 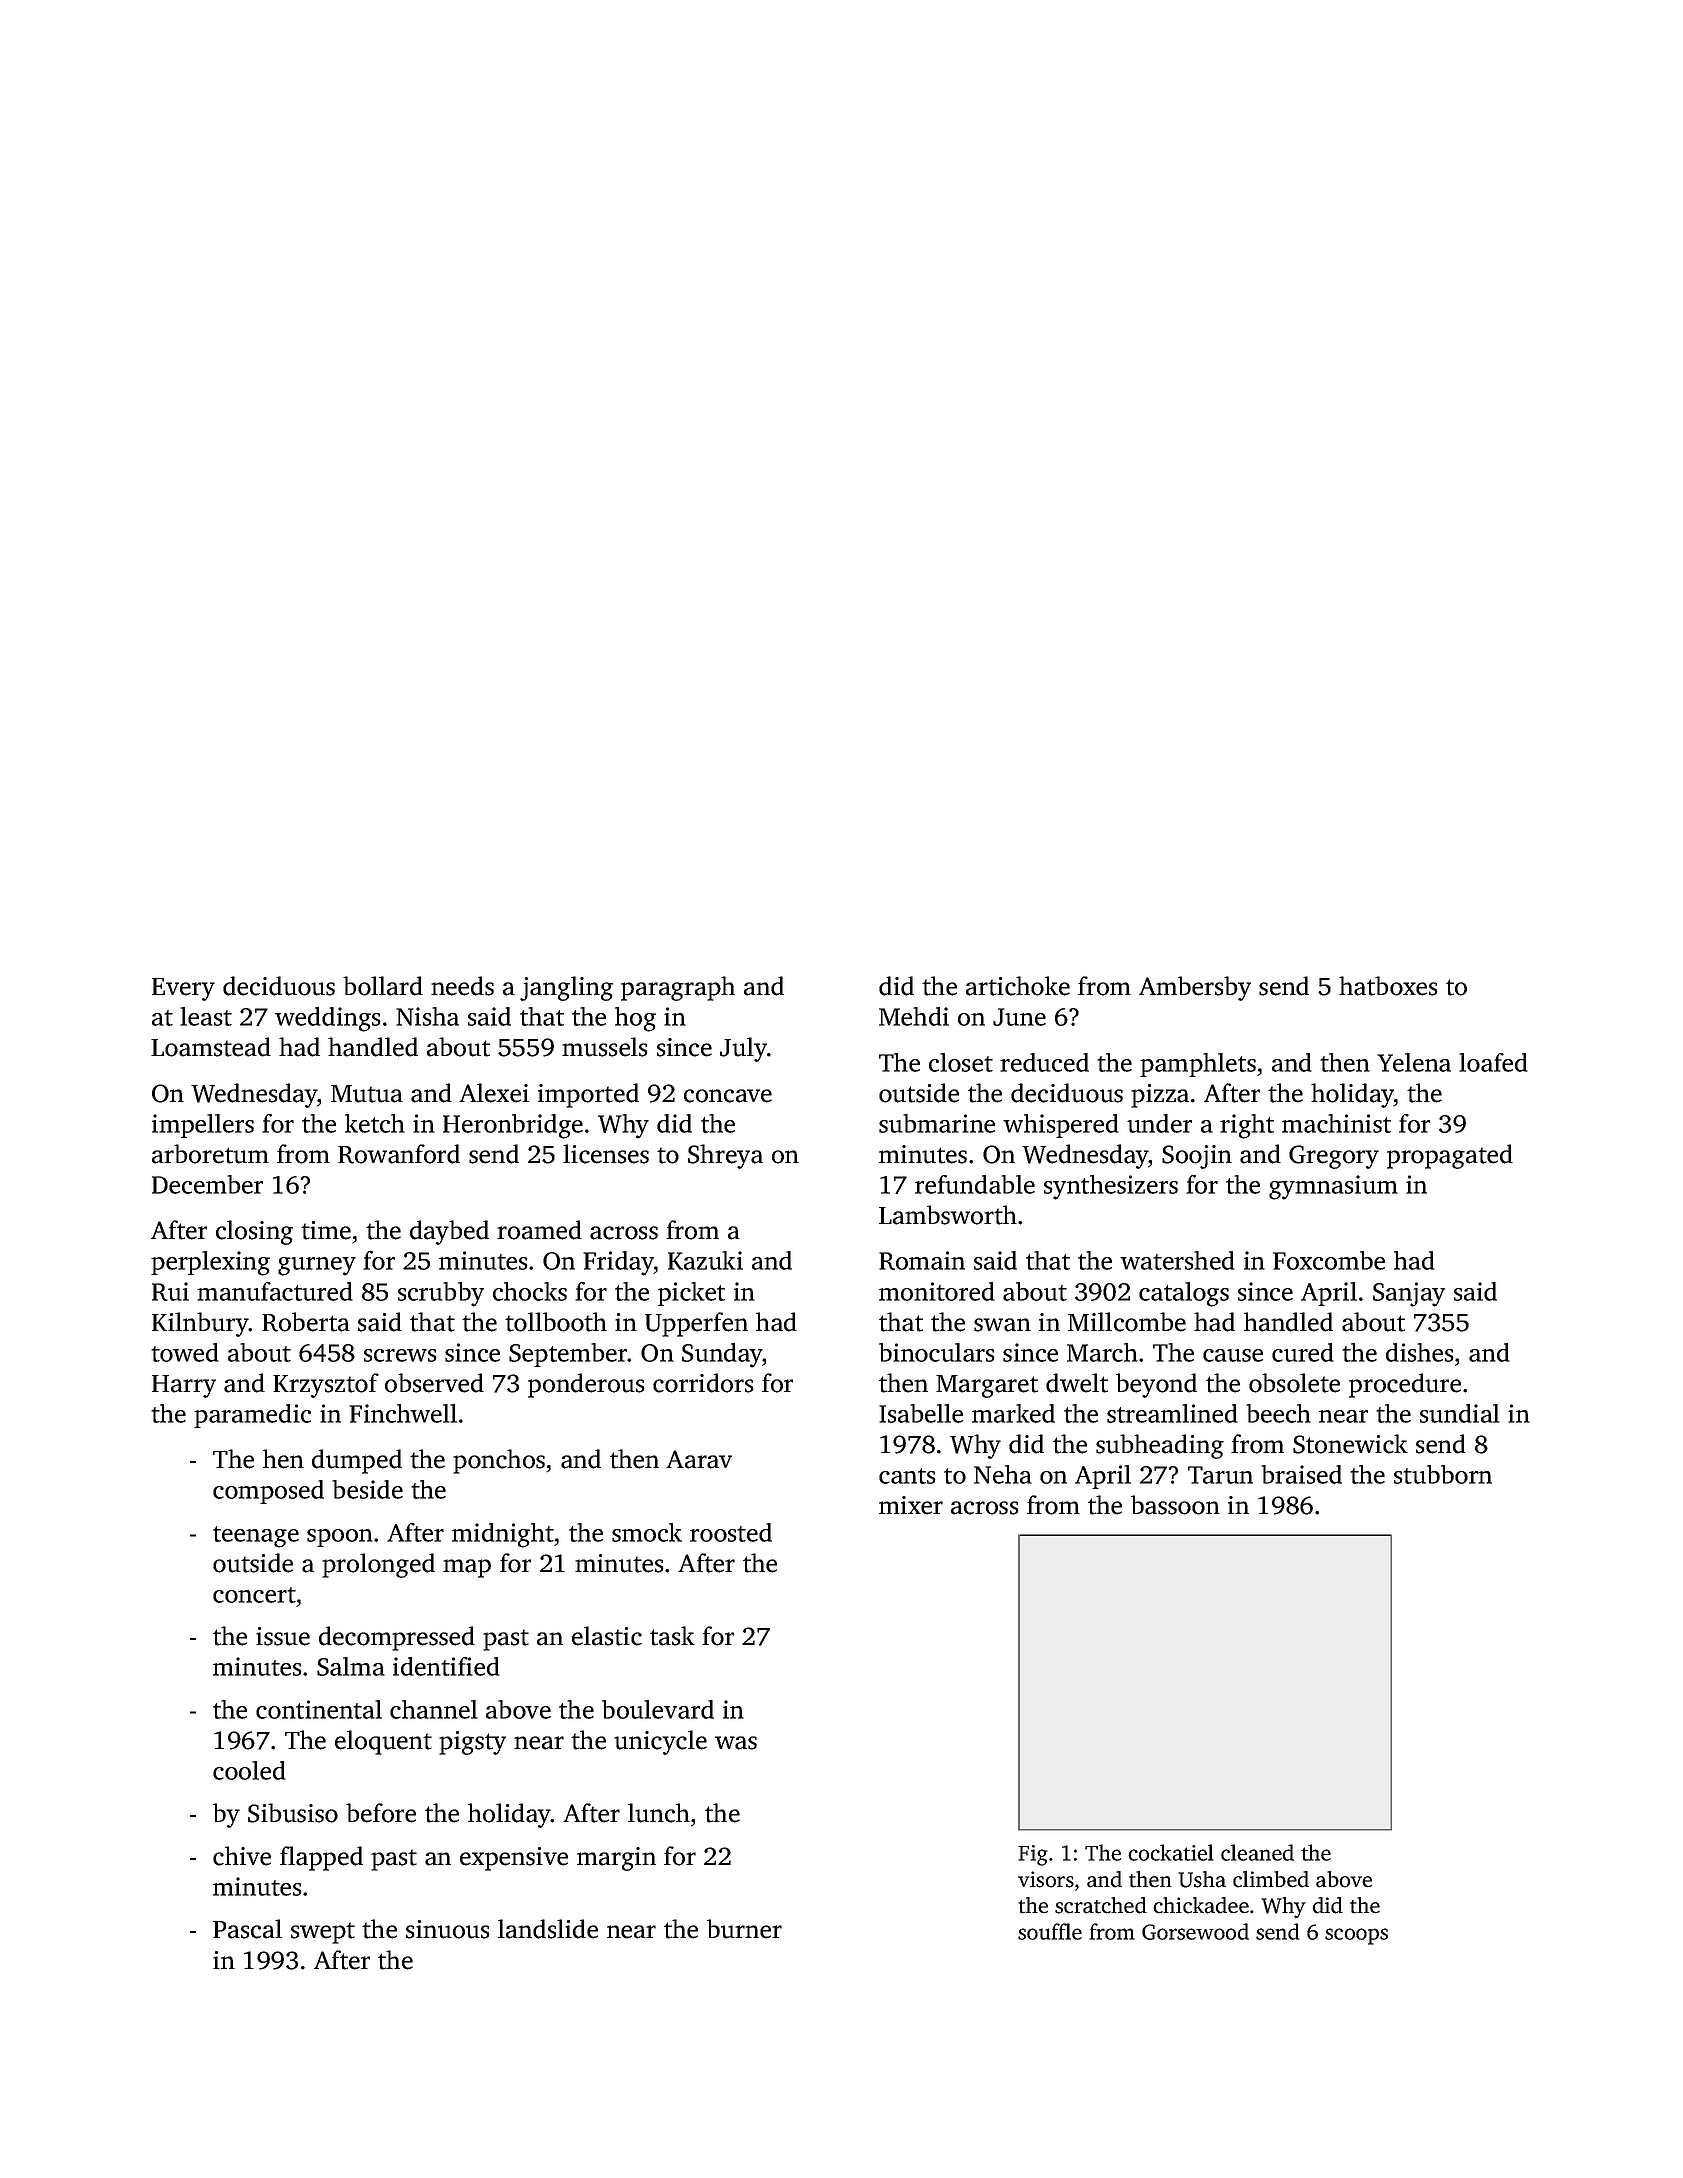 I want to click on July, so click(x=743, y=1049).
